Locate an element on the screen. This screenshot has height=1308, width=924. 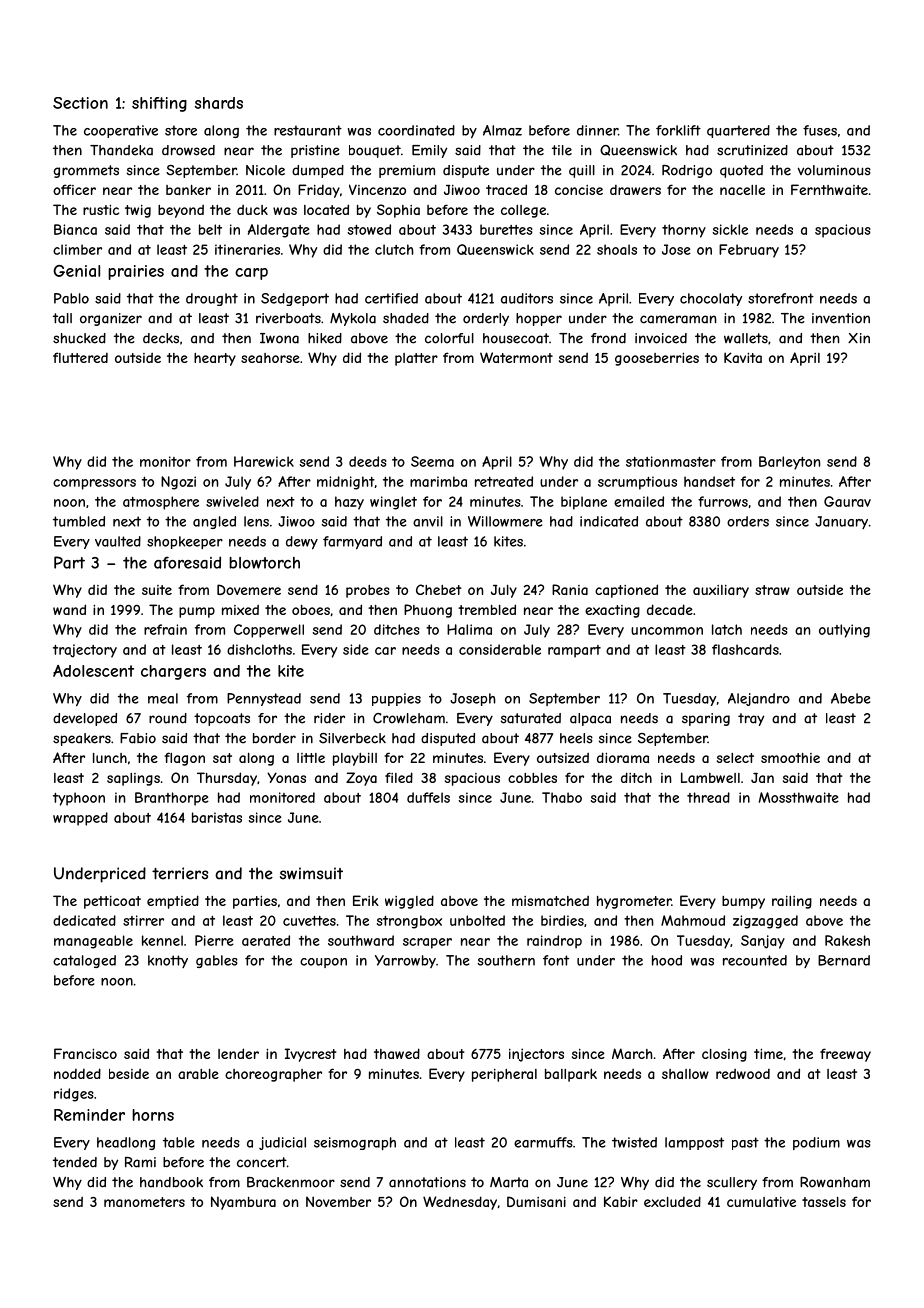
cataloged is located at coordinates (84, 961).
